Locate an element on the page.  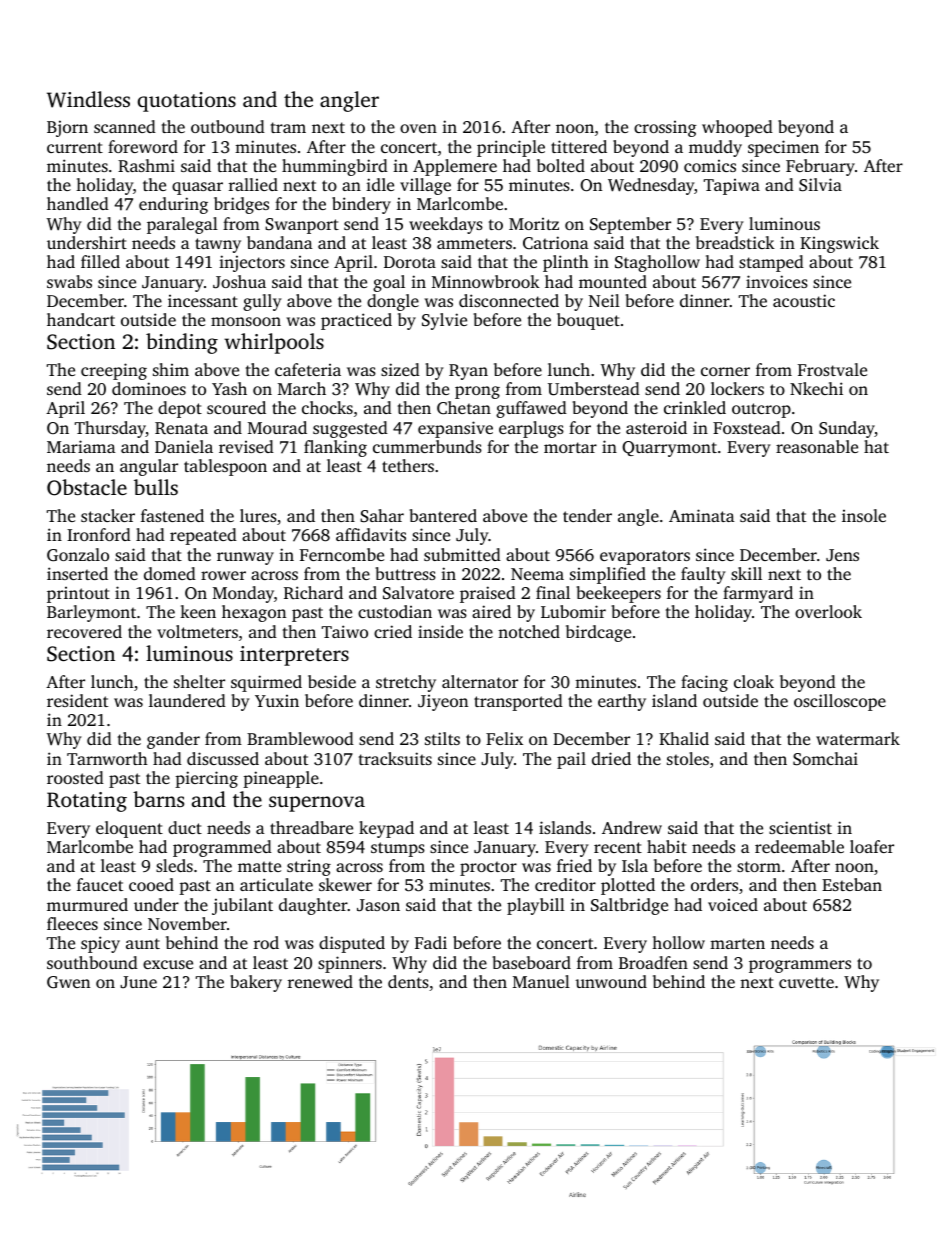
cummerbunds is located at coordinates (427, 446).
